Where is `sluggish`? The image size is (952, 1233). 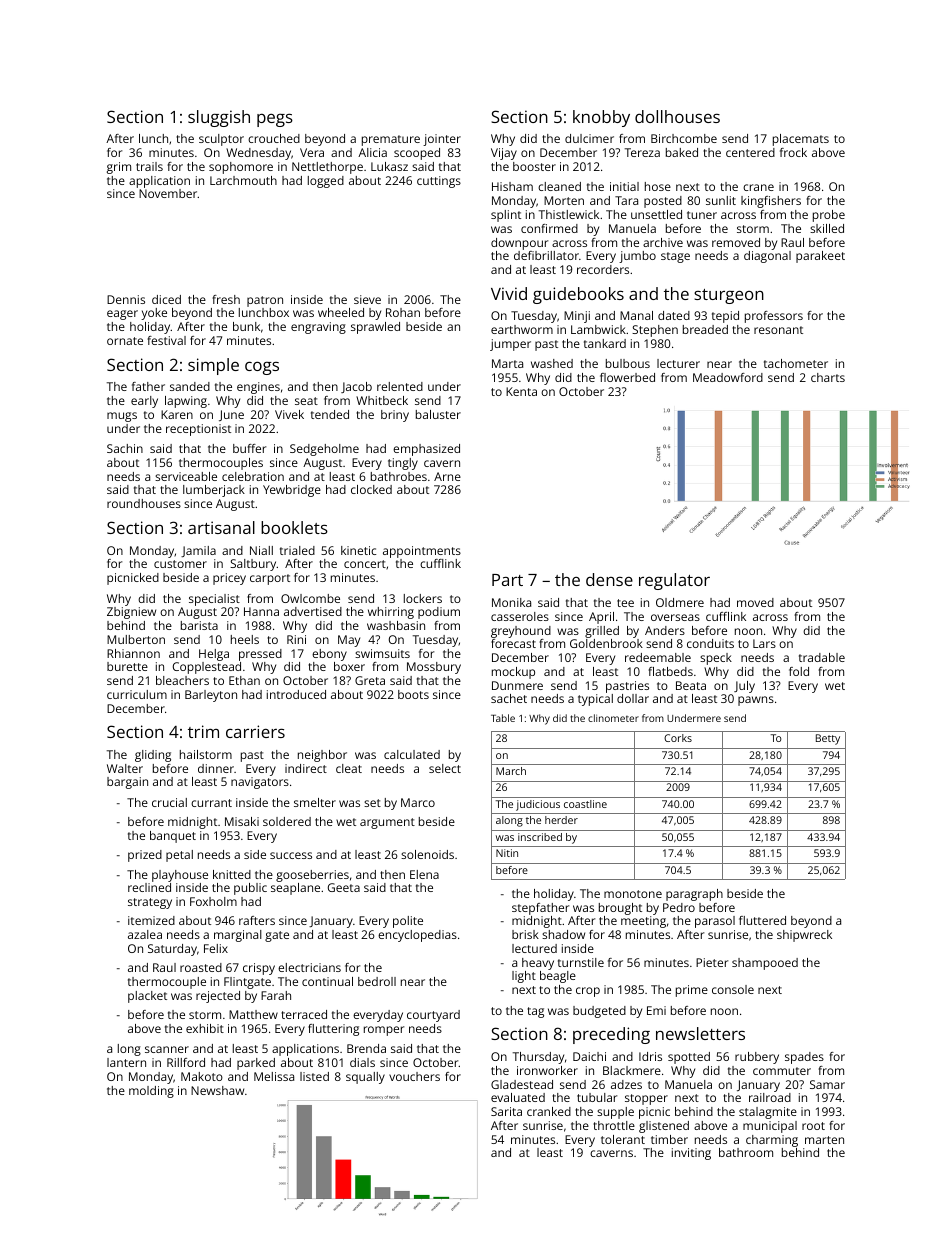
sluggish is located at coordinates (219, 118).
